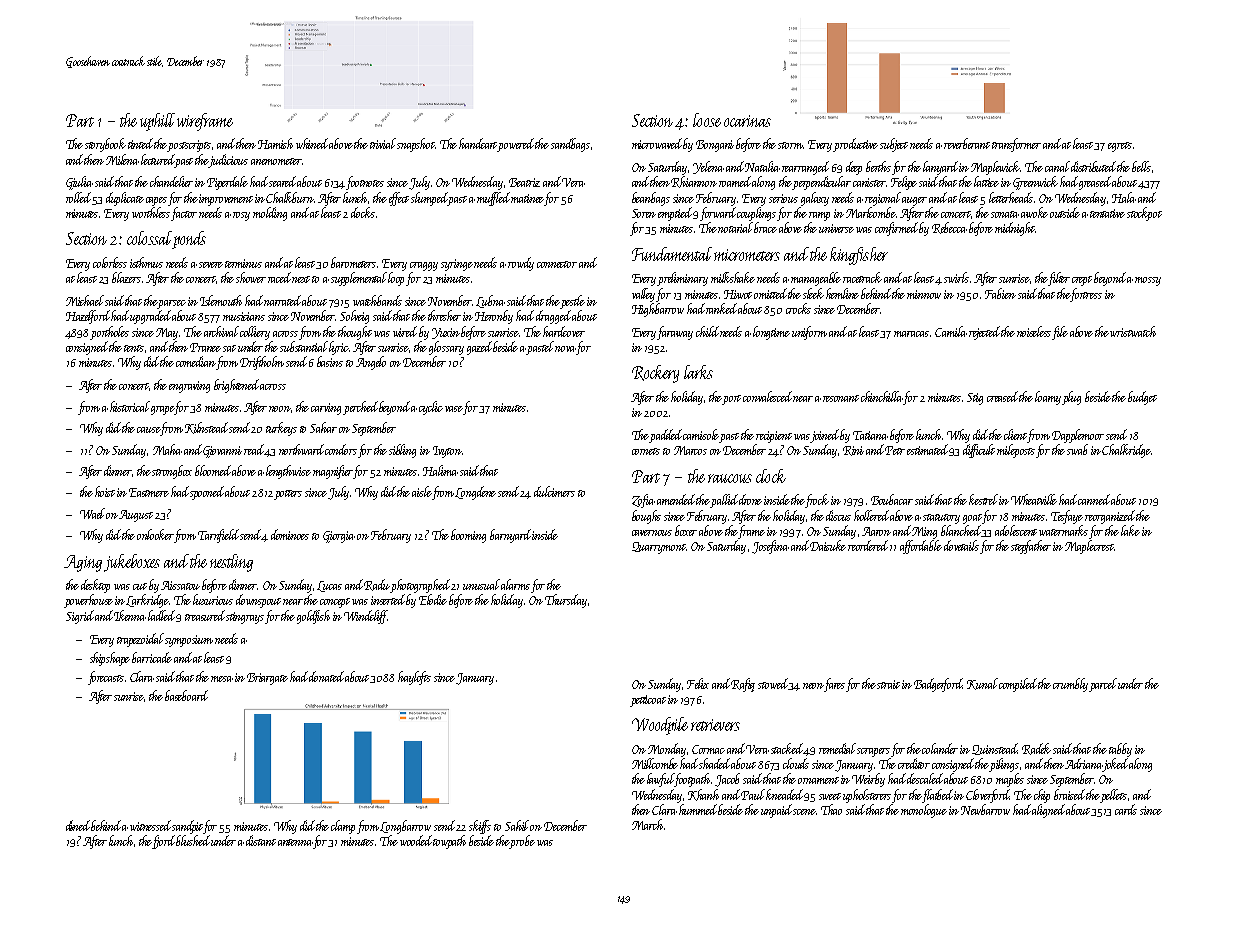 The height and width of the document is (952, 1233). Describe the element at coordinates (1065, 212) in the document. I see `outside` at that location.
